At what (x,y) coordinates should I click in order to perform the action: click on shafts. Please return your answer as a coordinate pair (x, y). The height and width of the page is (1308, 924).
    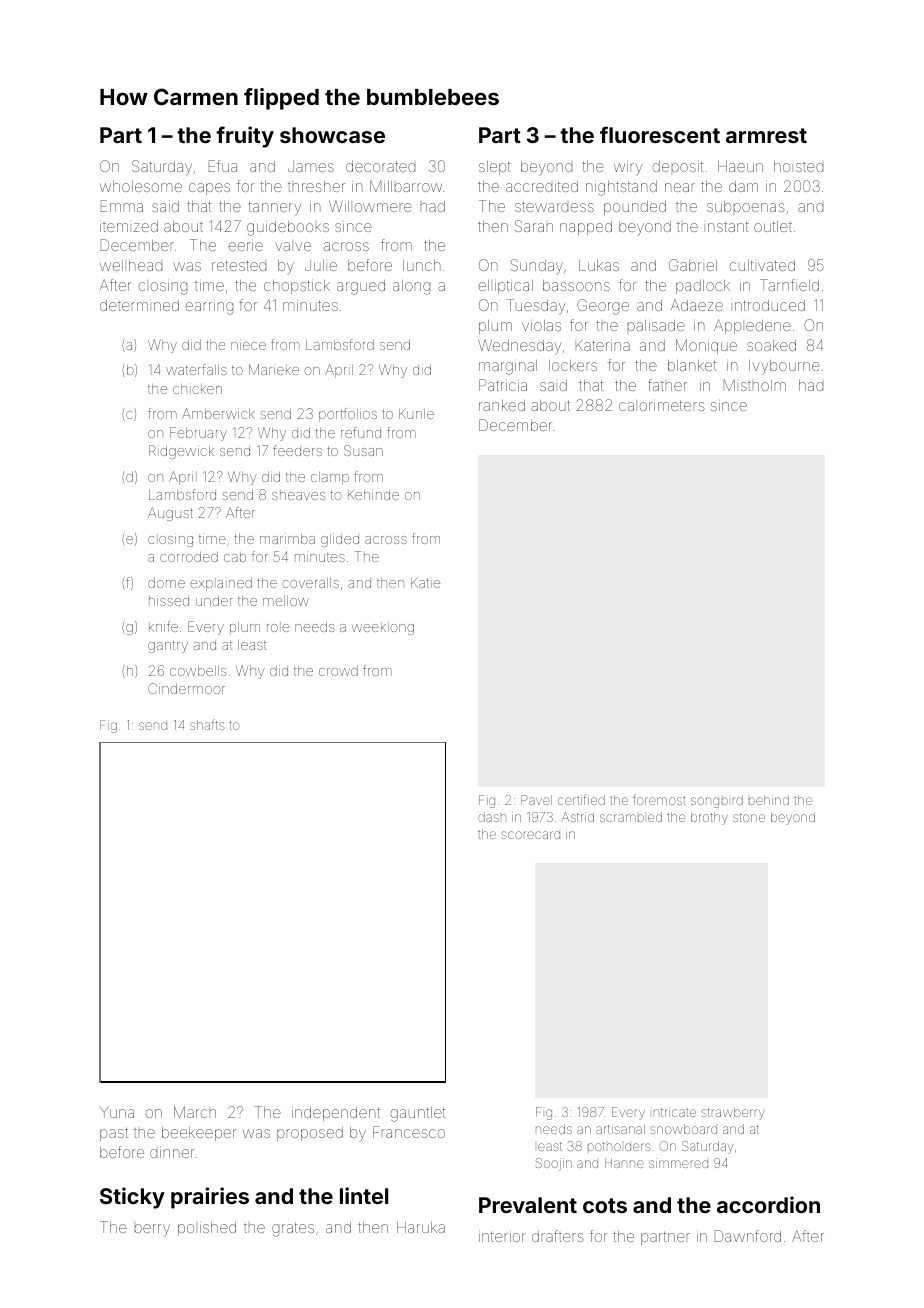
    Looking at the image, I should click on (207, 724).
